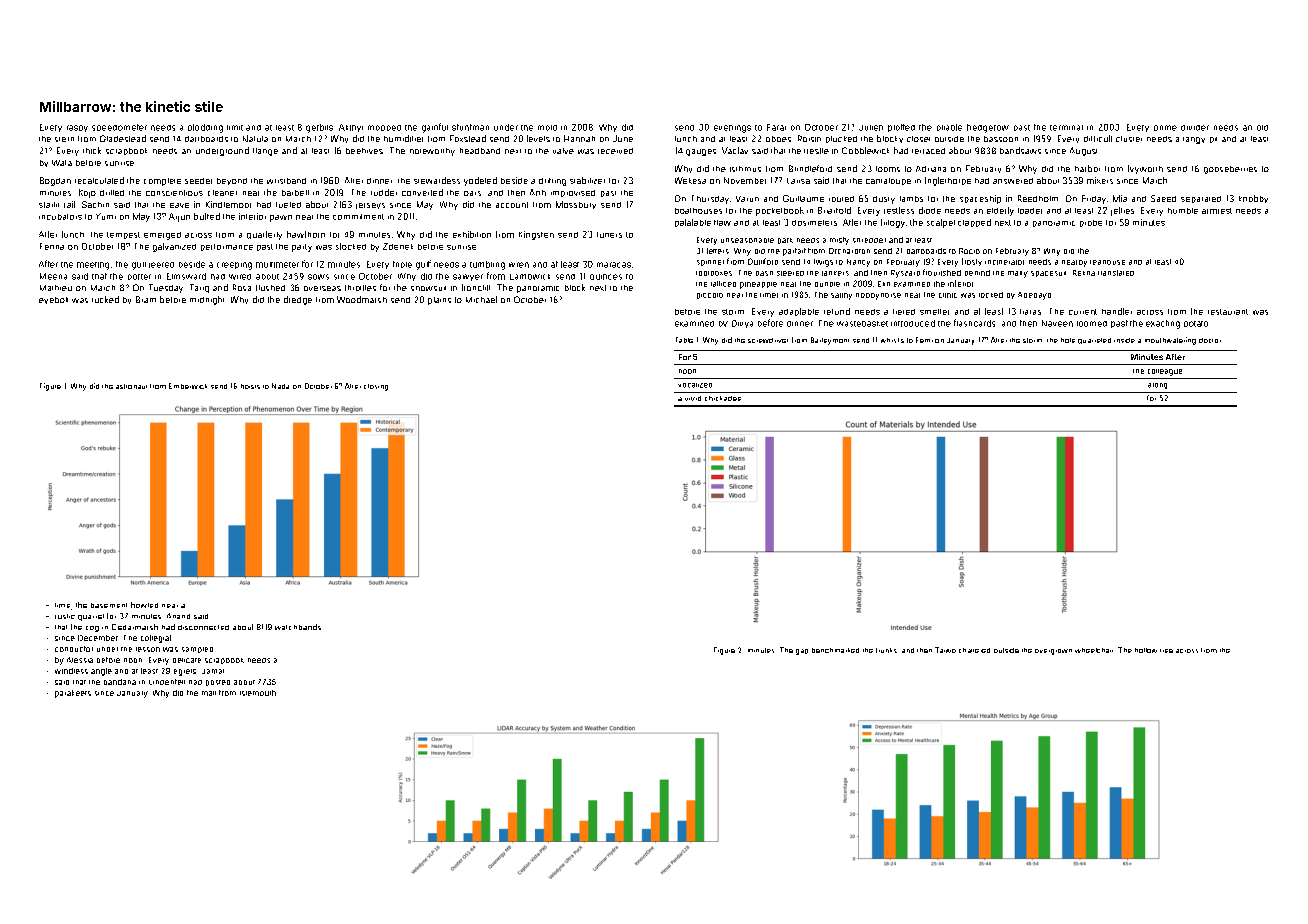 The image size is (1308, 924). Describe the element at coordinates (1217, 211) in the screenshot. I see `armrest` at that location.
